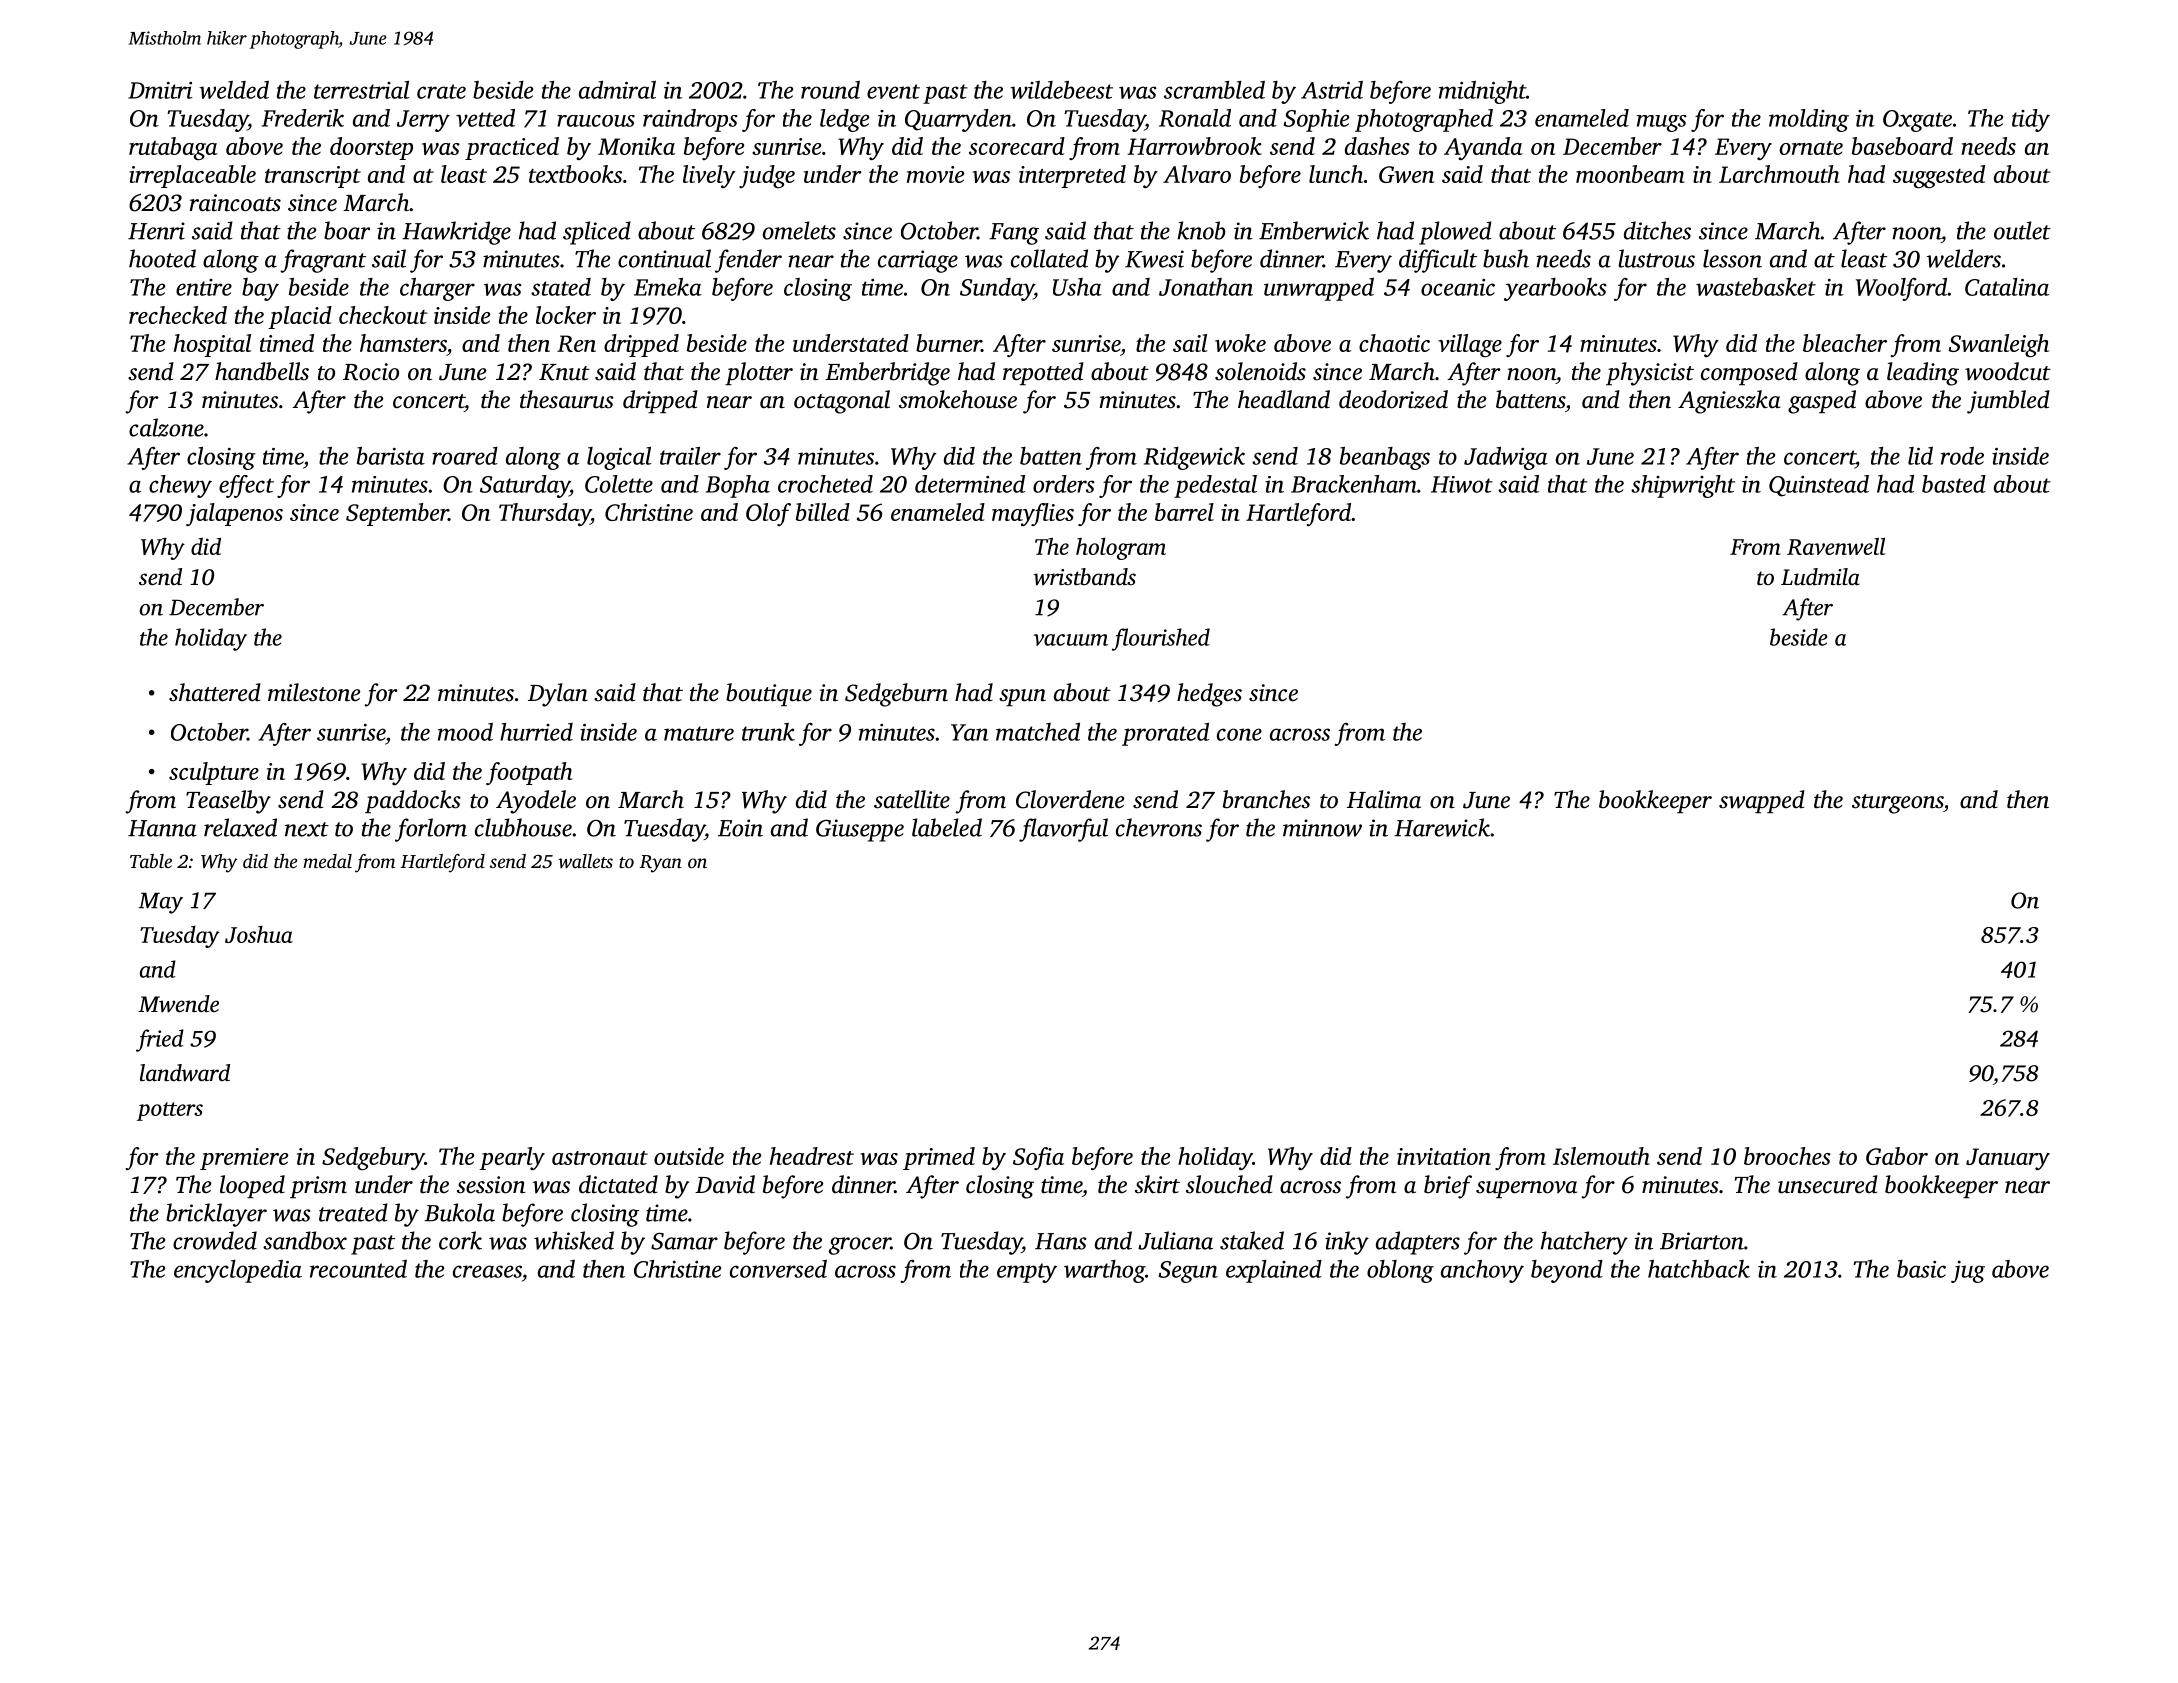  What do you see at coordinates (173, 148) in the screenshot?
I see `rutabaga` at bounding box center [173, 148].
